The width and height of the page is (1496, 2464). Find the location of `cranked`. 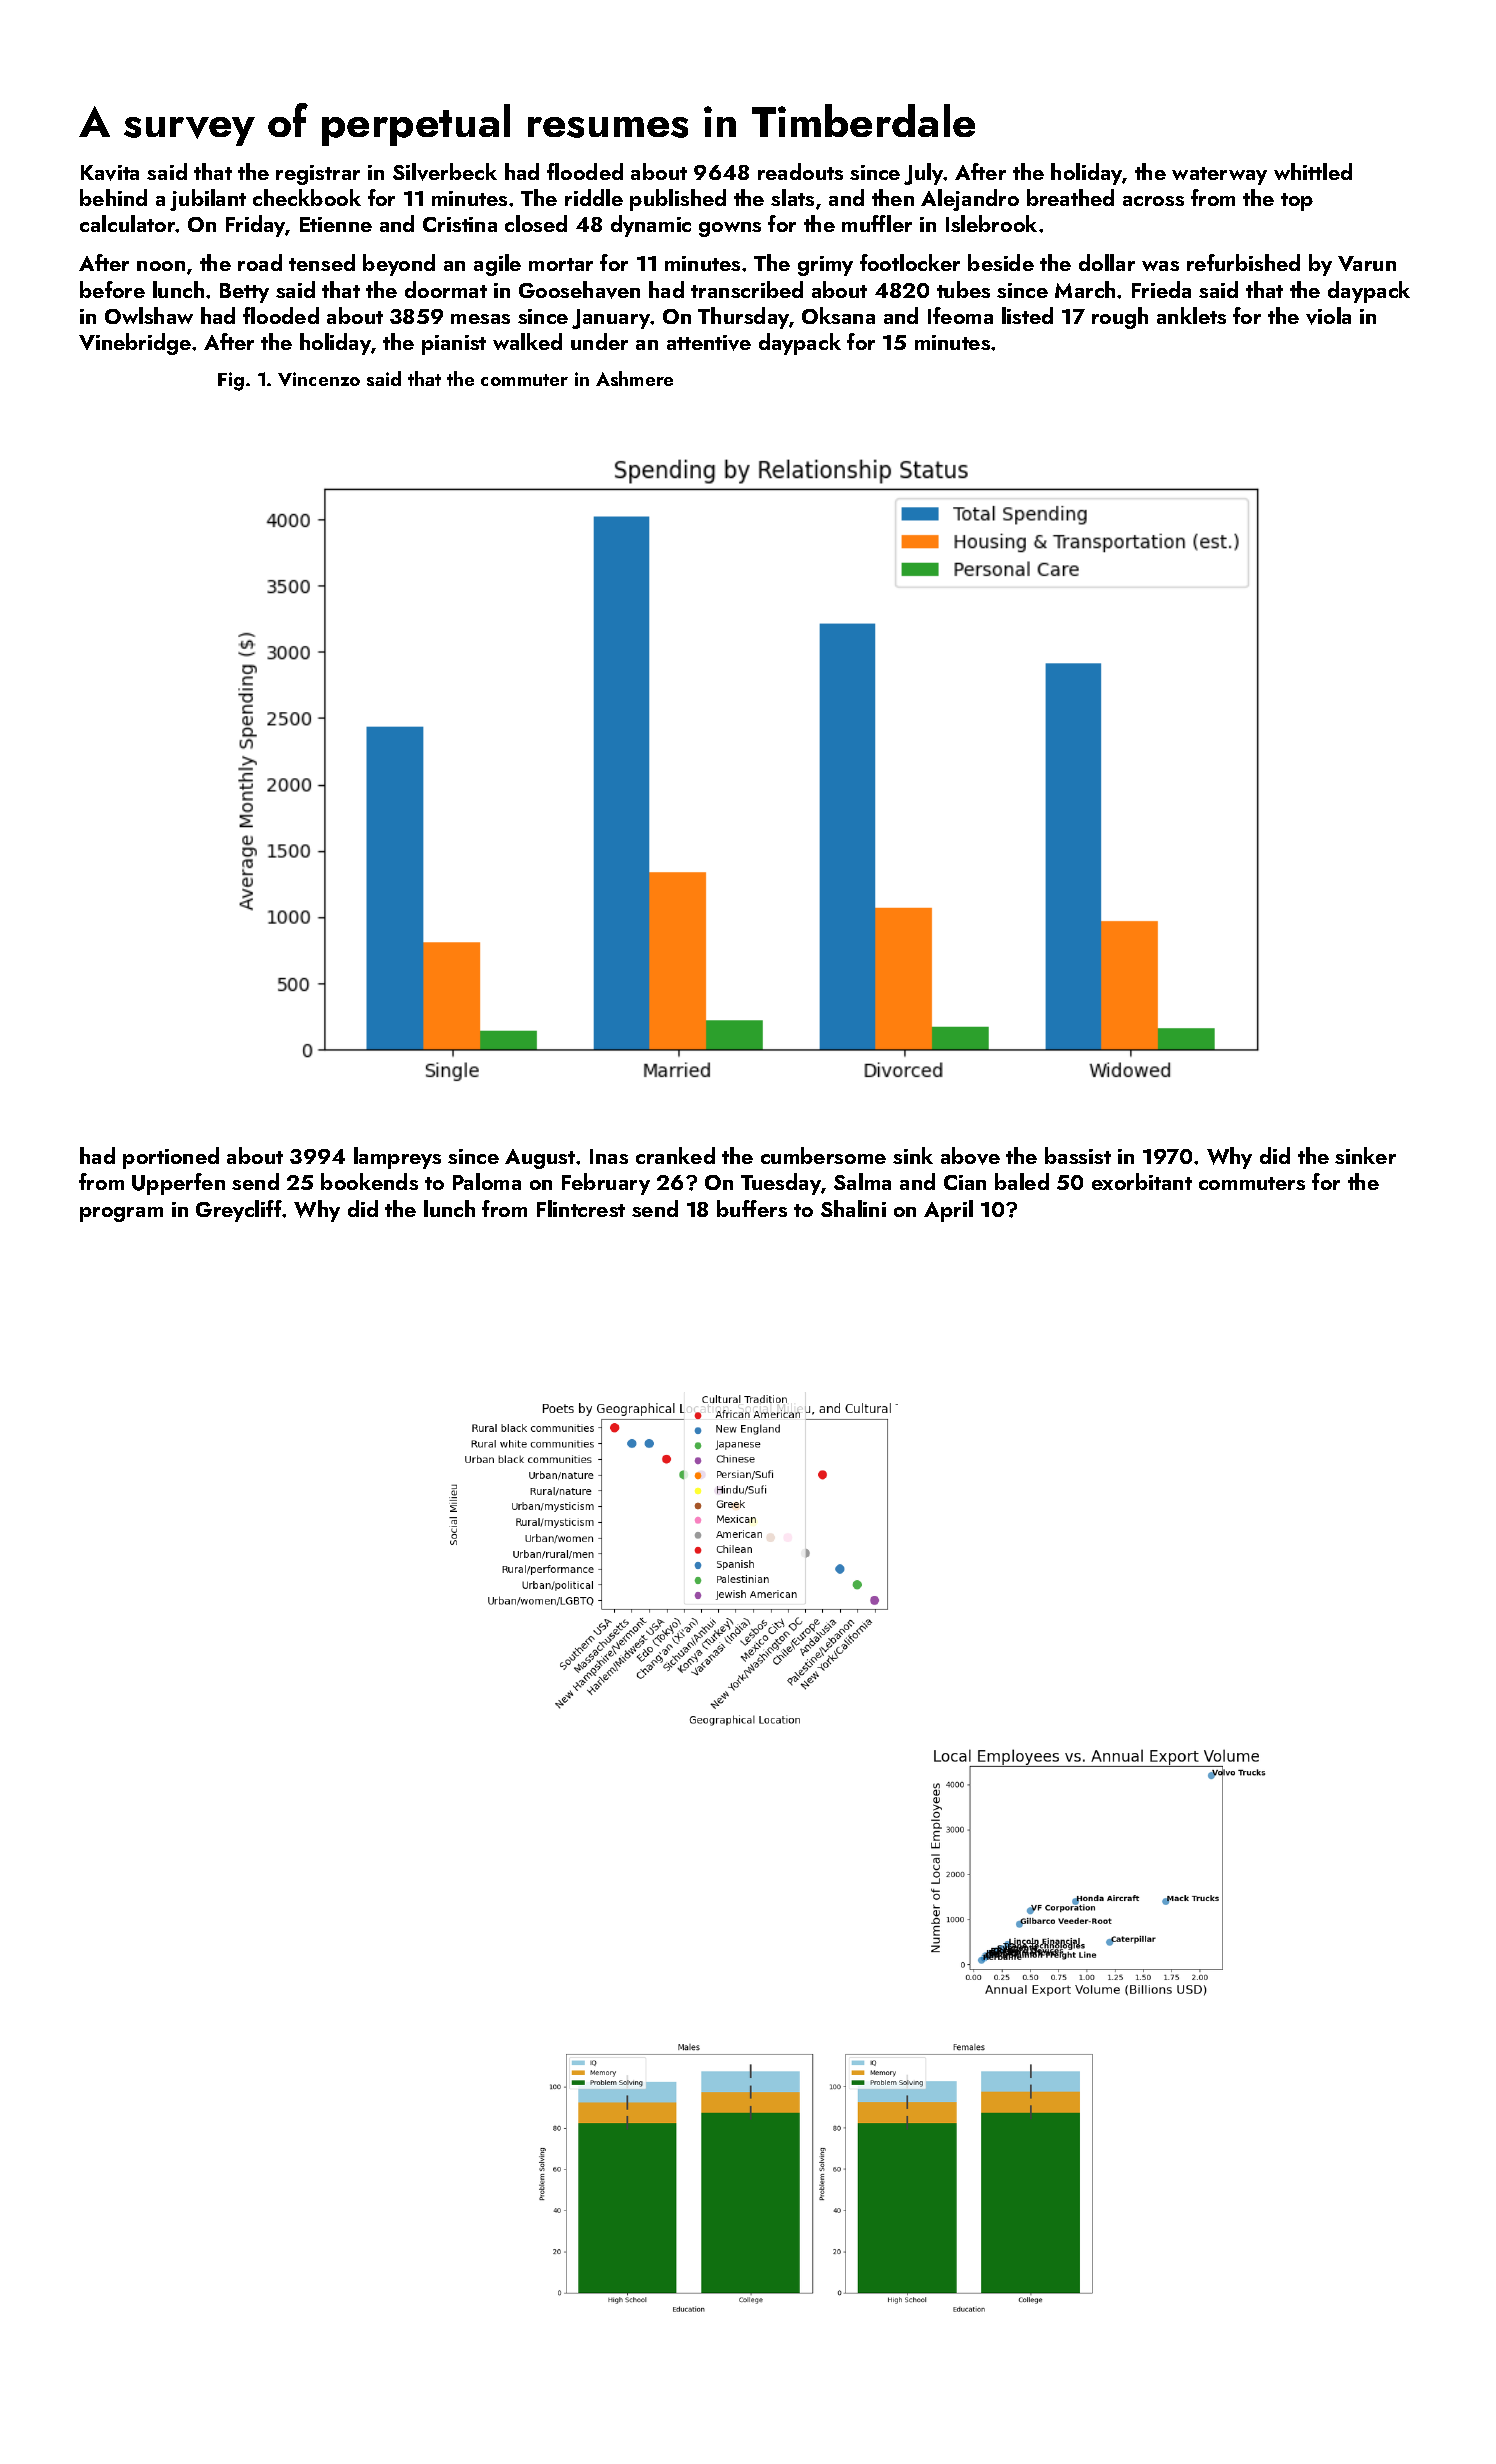

cranked is located at coordinates (675, 1155).
